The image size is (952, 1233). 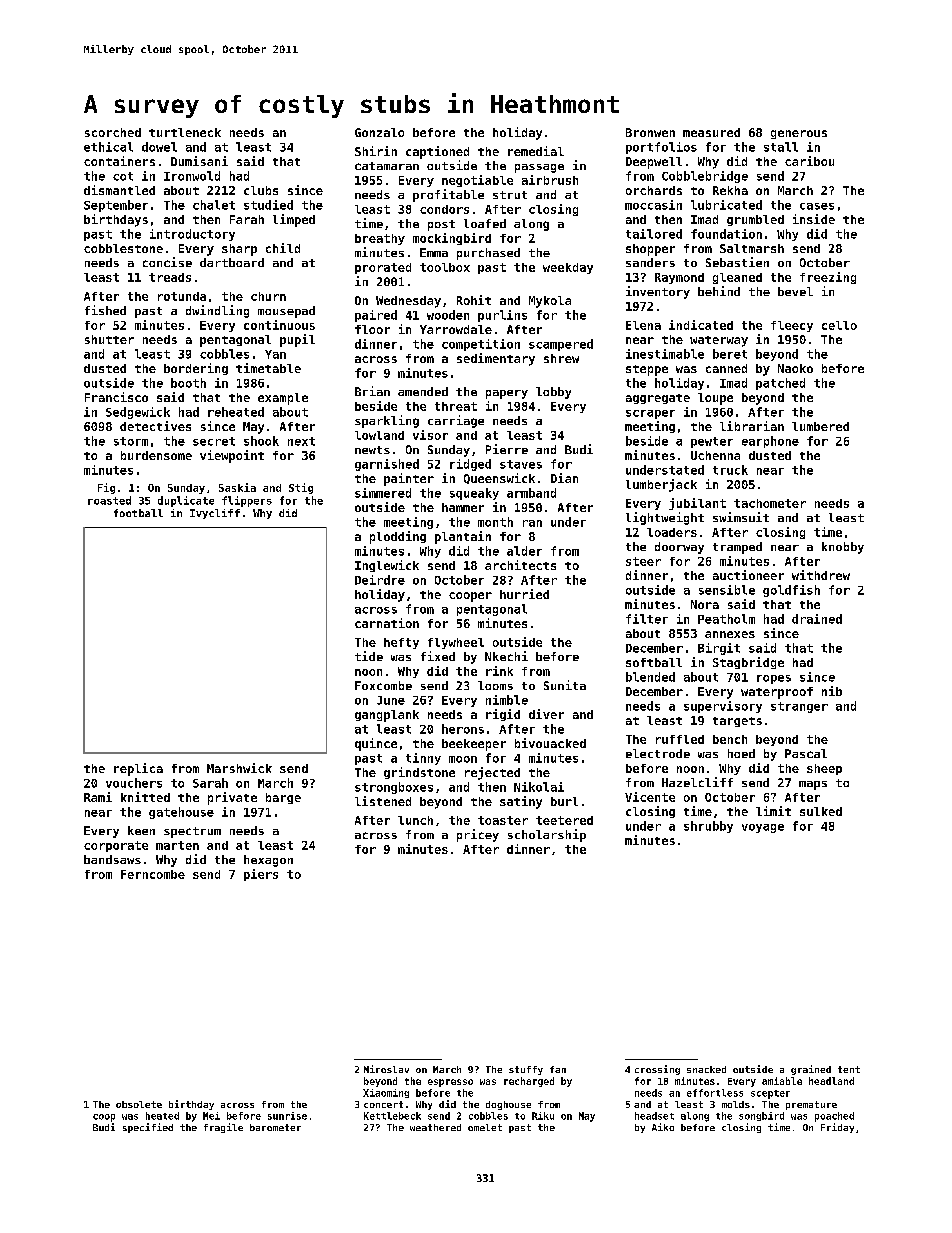 What do you see at coordinates (741, 517) in the screenshot?
I see `swimsuit` at bounding box center [741, 517].
